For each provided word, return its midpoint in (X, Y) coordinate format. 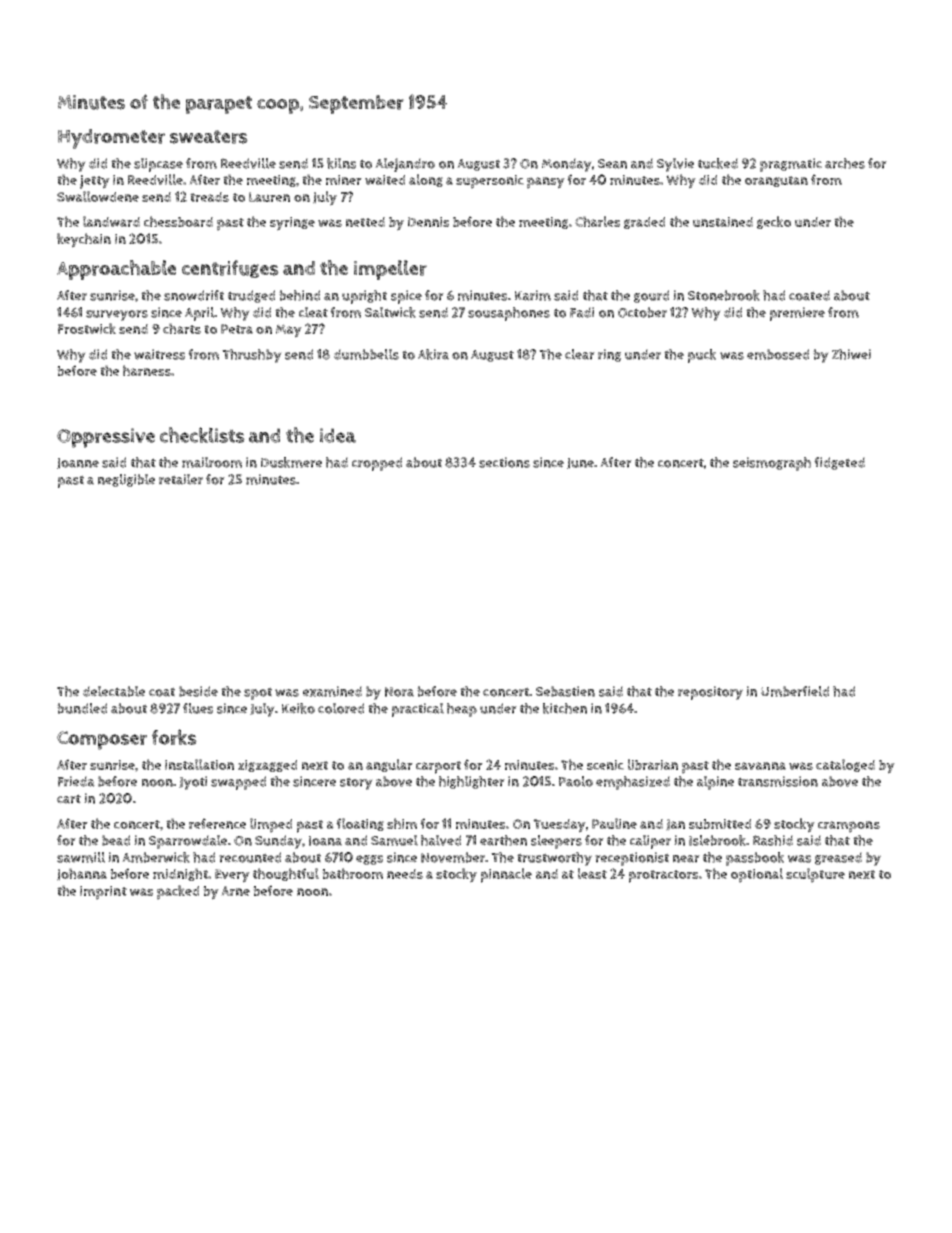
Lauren (269, 197)
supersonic (490, 182)
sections (504, 462)
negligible (126, 480)
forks (174, 737)
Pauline (614, 823)
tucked (718, 163)
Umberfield (795, 691)
